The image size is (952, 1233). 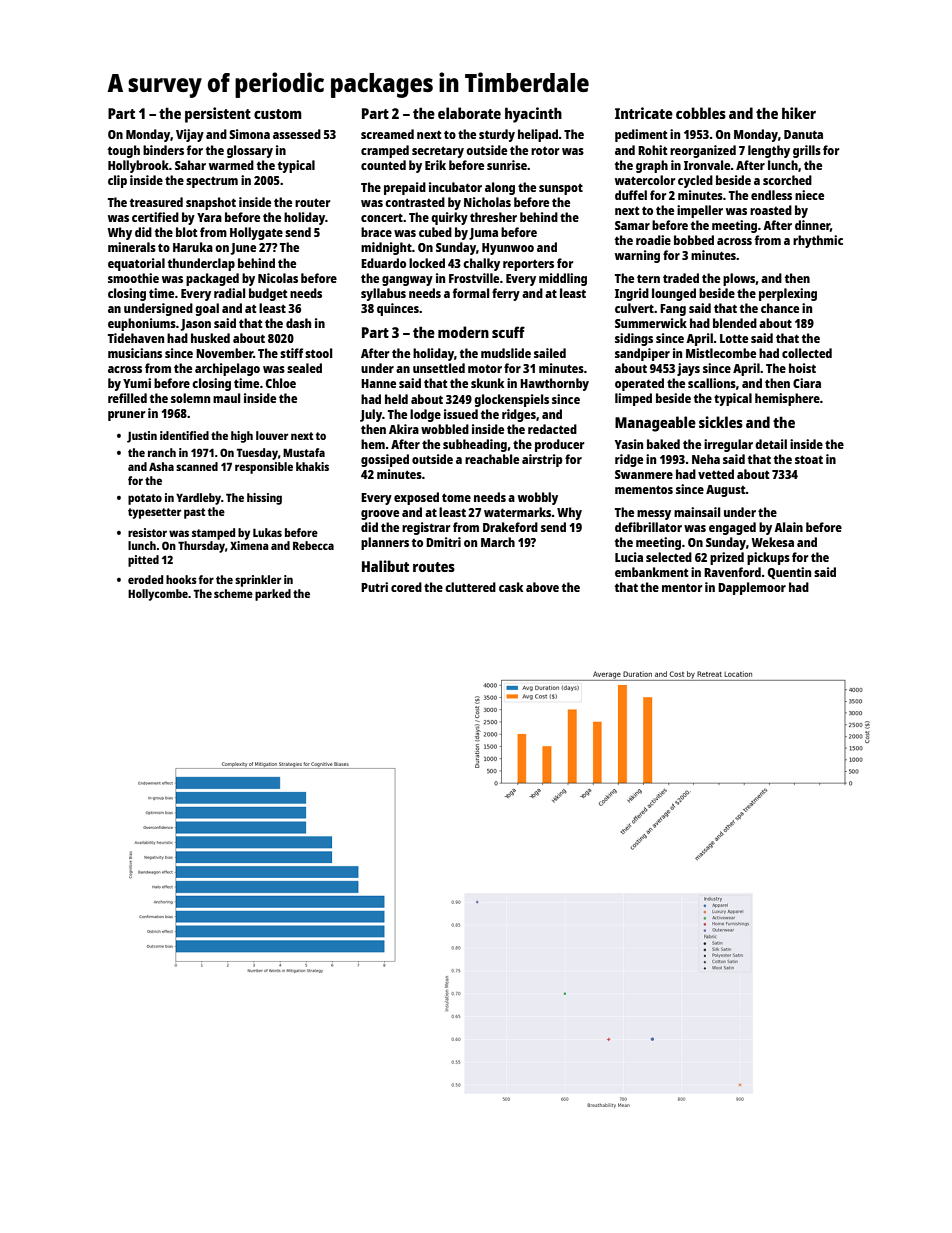 What do you see at coordinates (507, 165) in the image?
I see `sunrise` at bounding box center [507, 165].
